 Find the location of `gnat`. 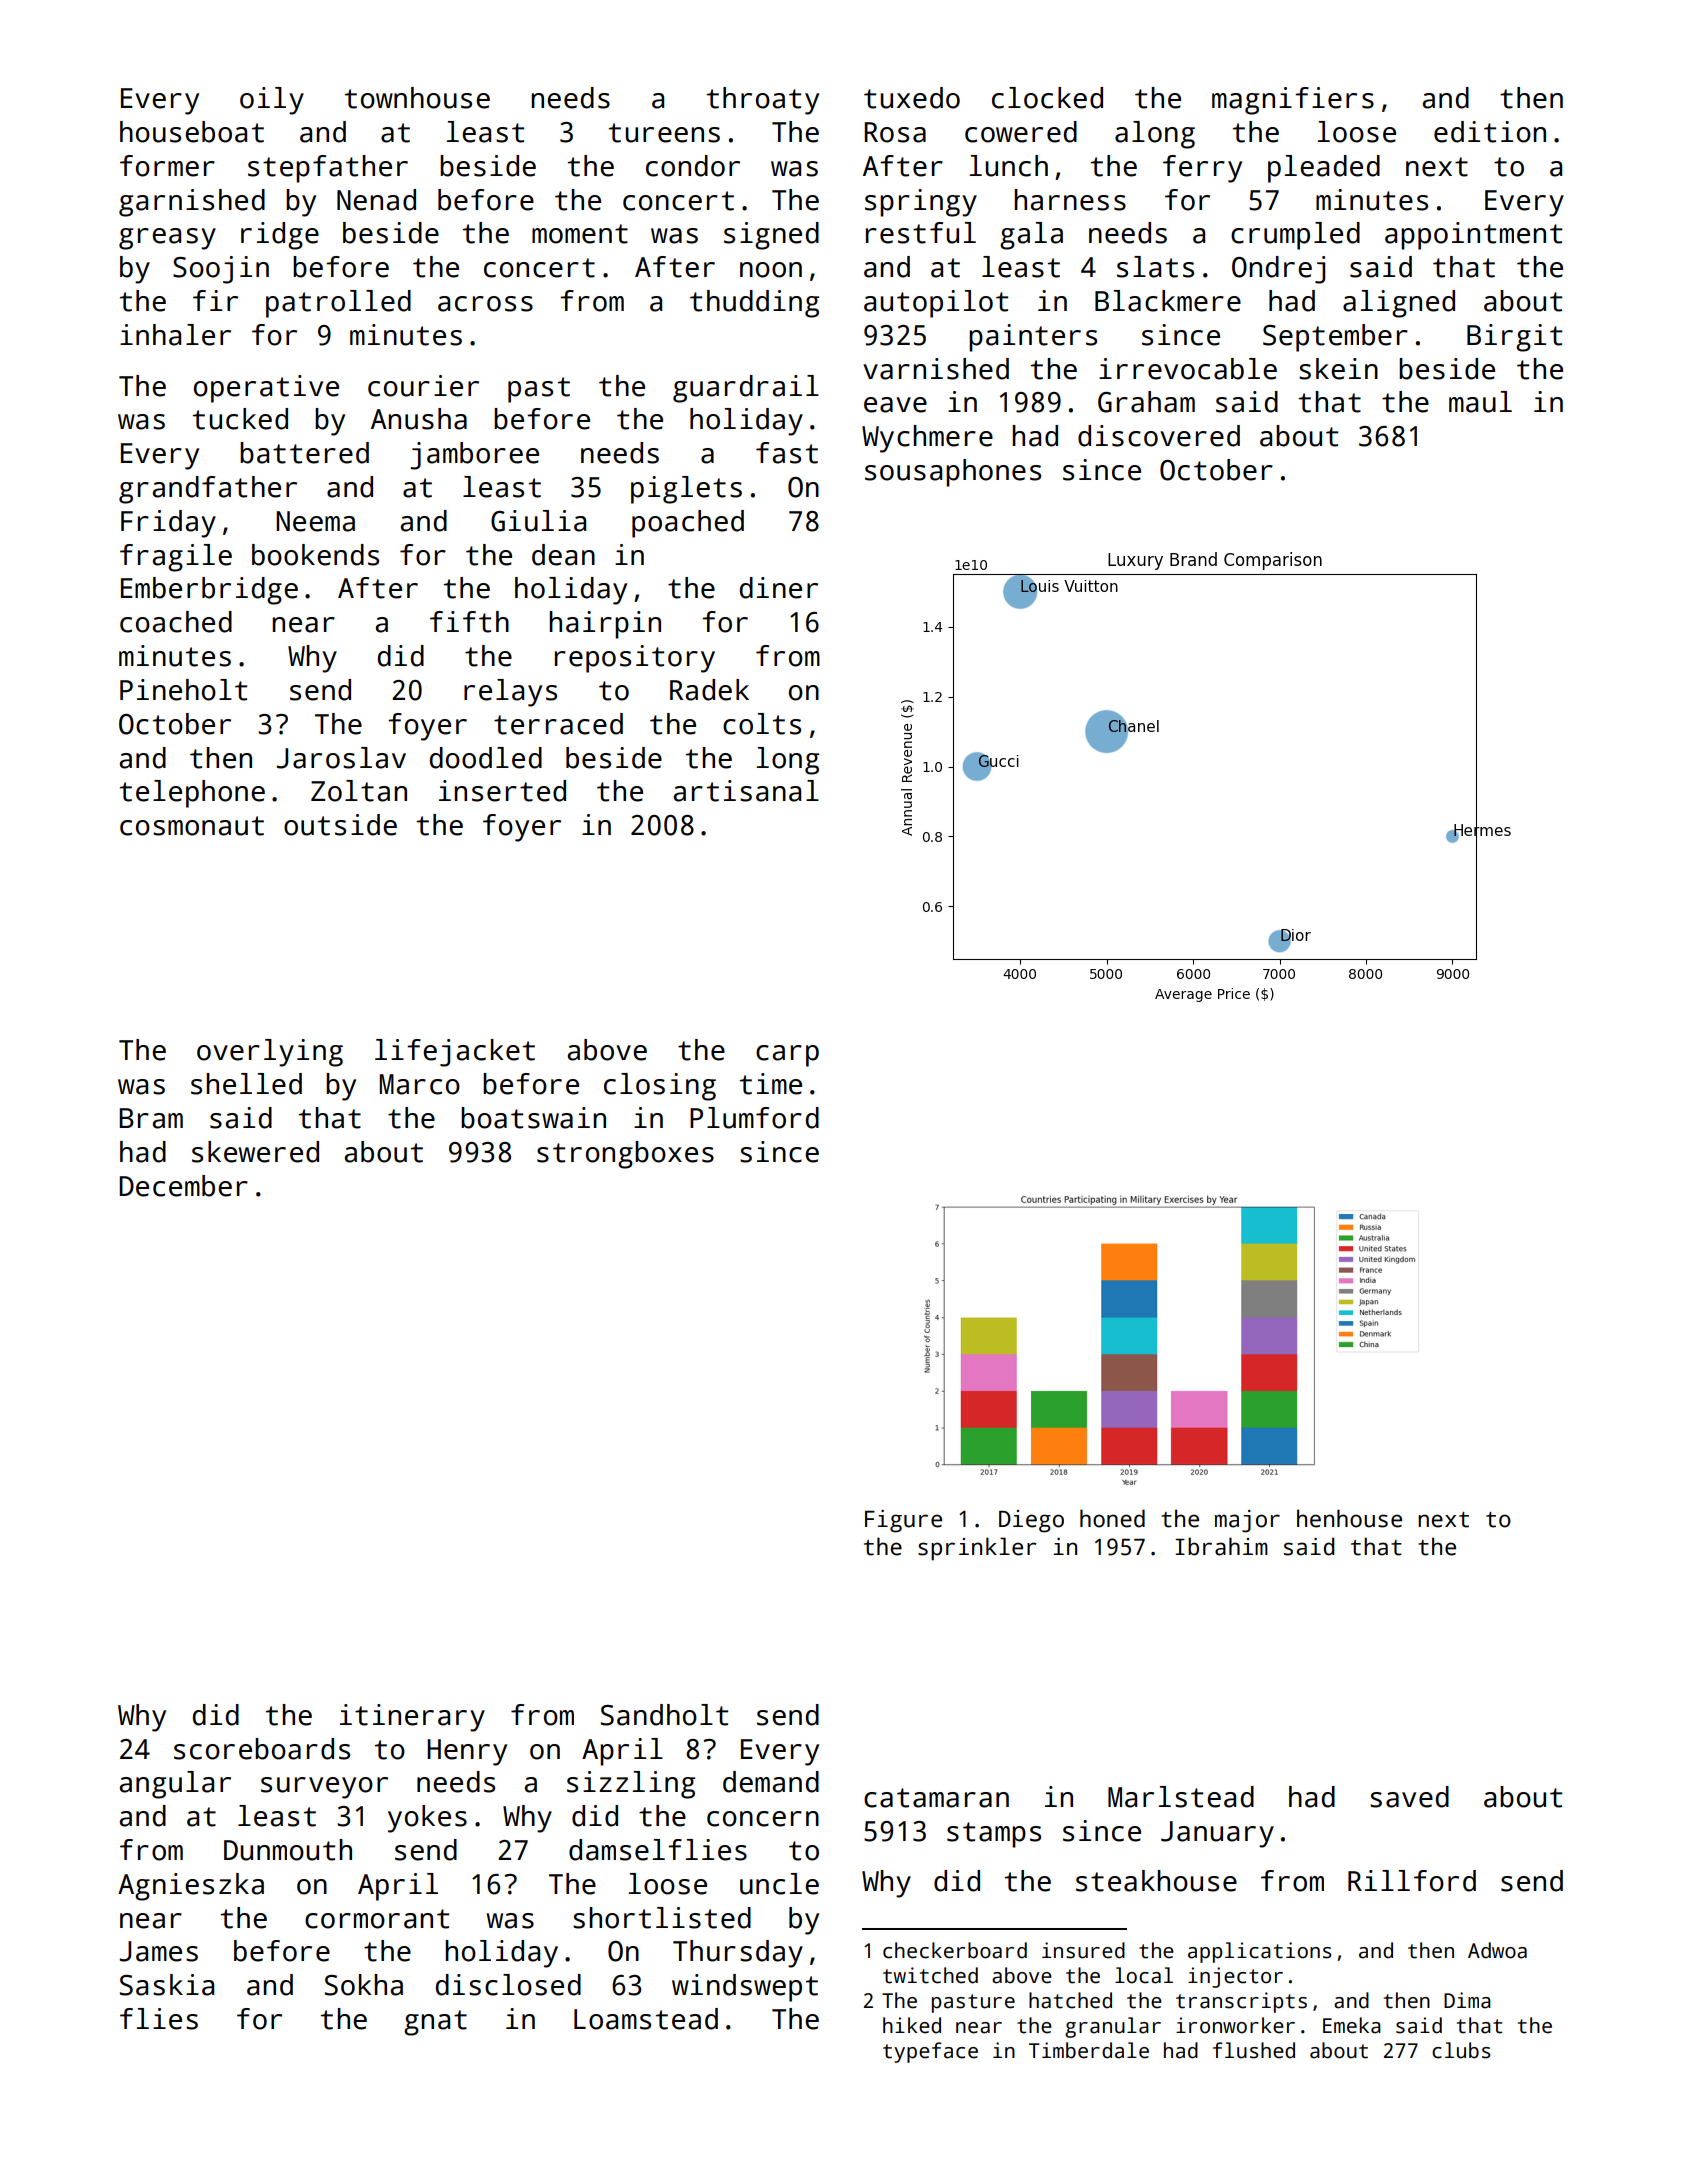

gnat is located at coordinates (435, 2023).
